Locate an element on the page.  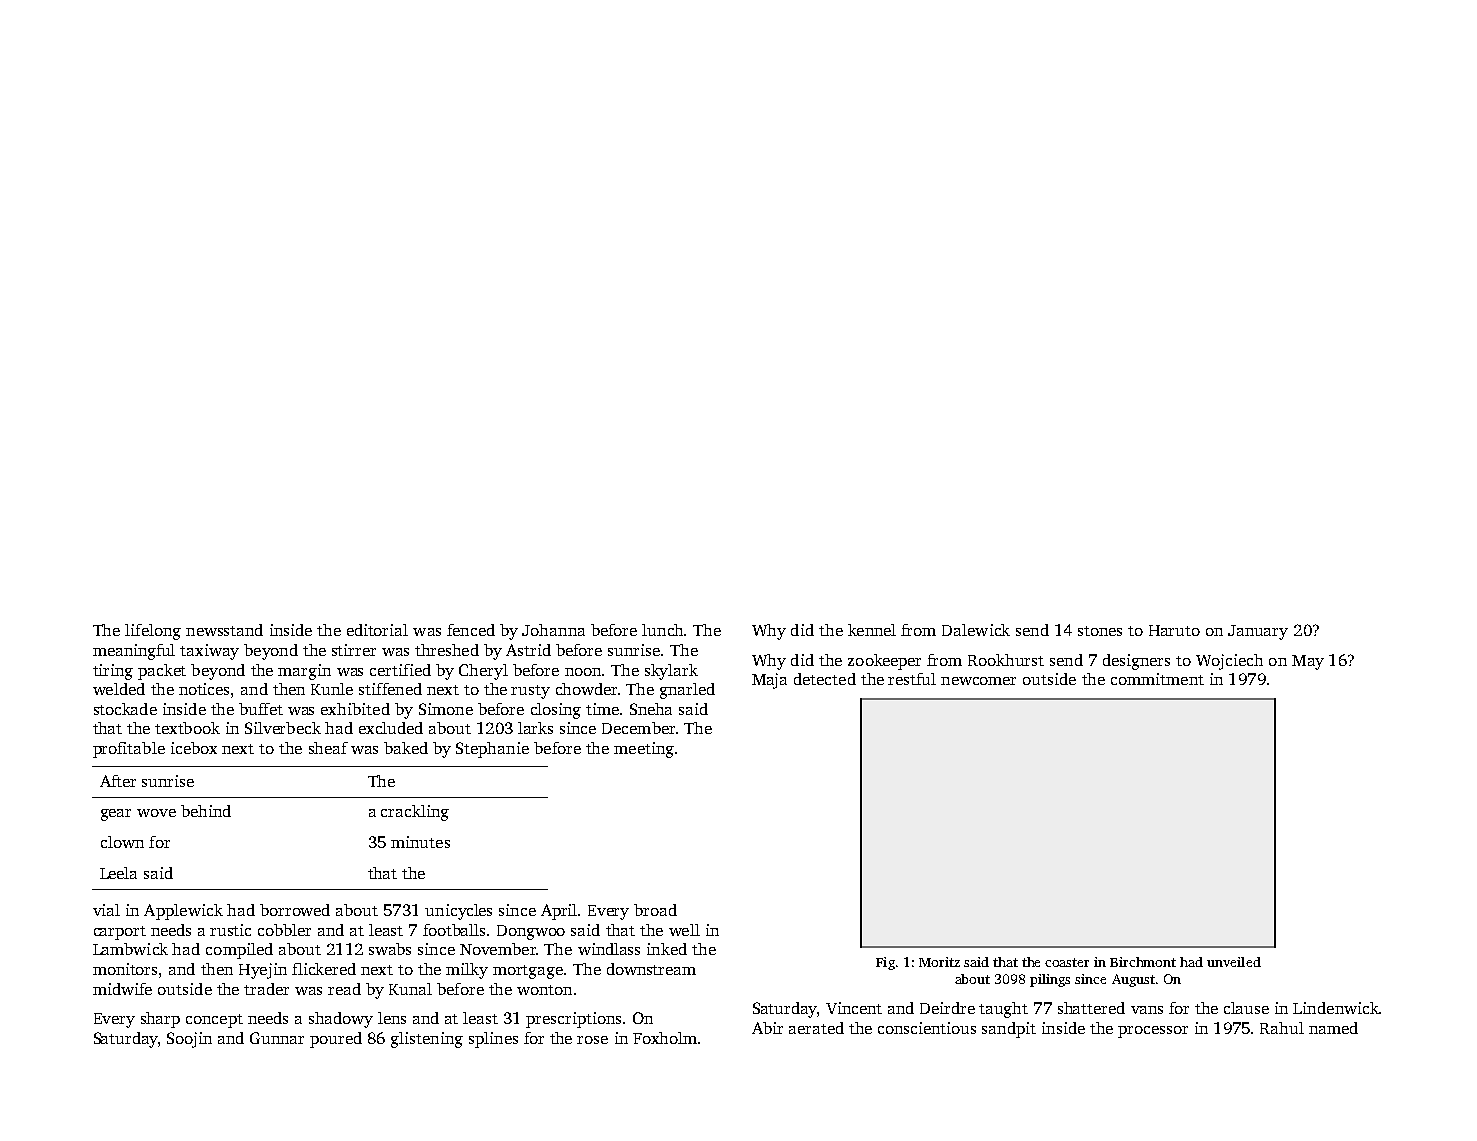
newcomer is located at coordinates (978, 681).
